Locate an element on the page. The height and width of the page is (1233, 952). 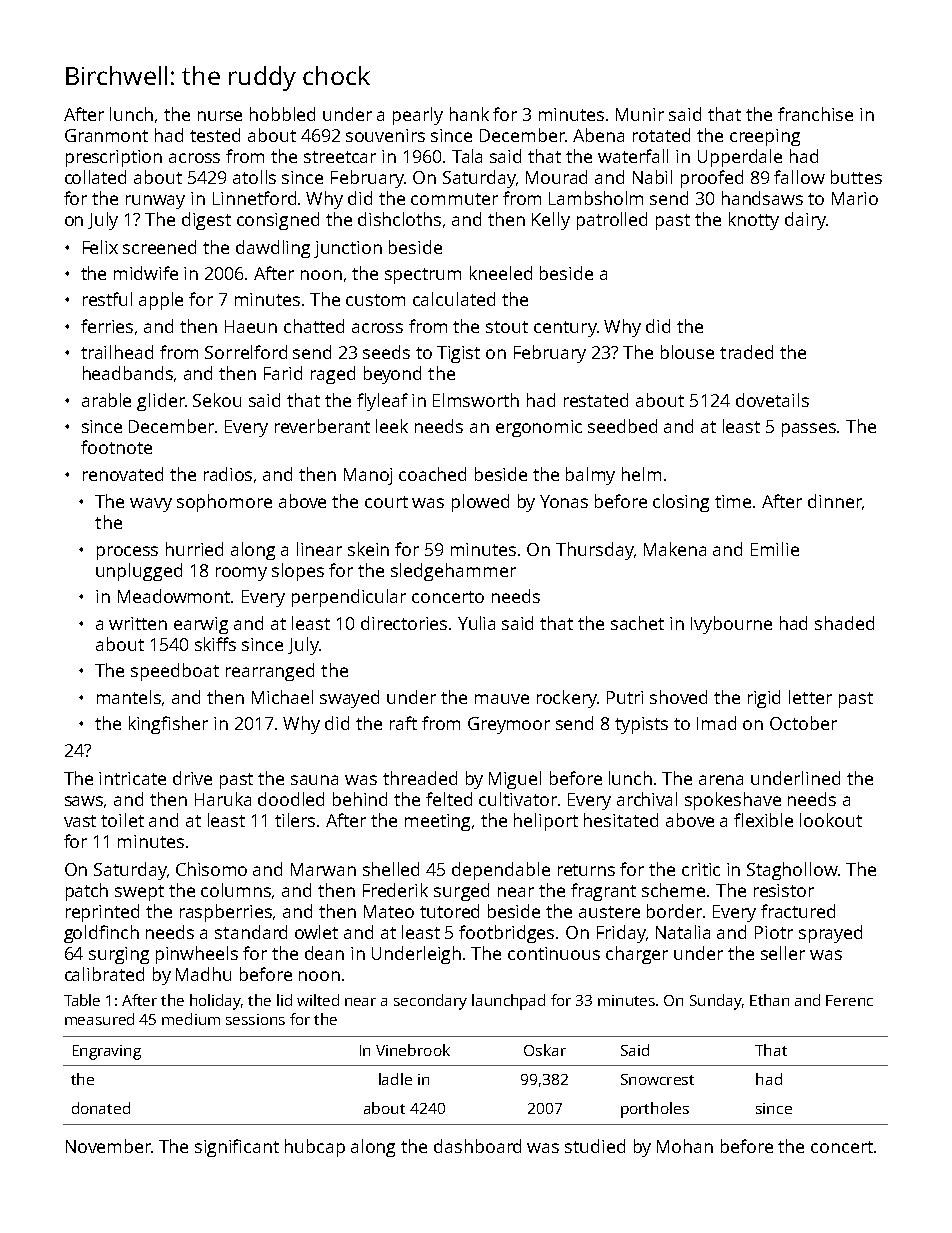
franchise is located at coordinates (815, 114).
